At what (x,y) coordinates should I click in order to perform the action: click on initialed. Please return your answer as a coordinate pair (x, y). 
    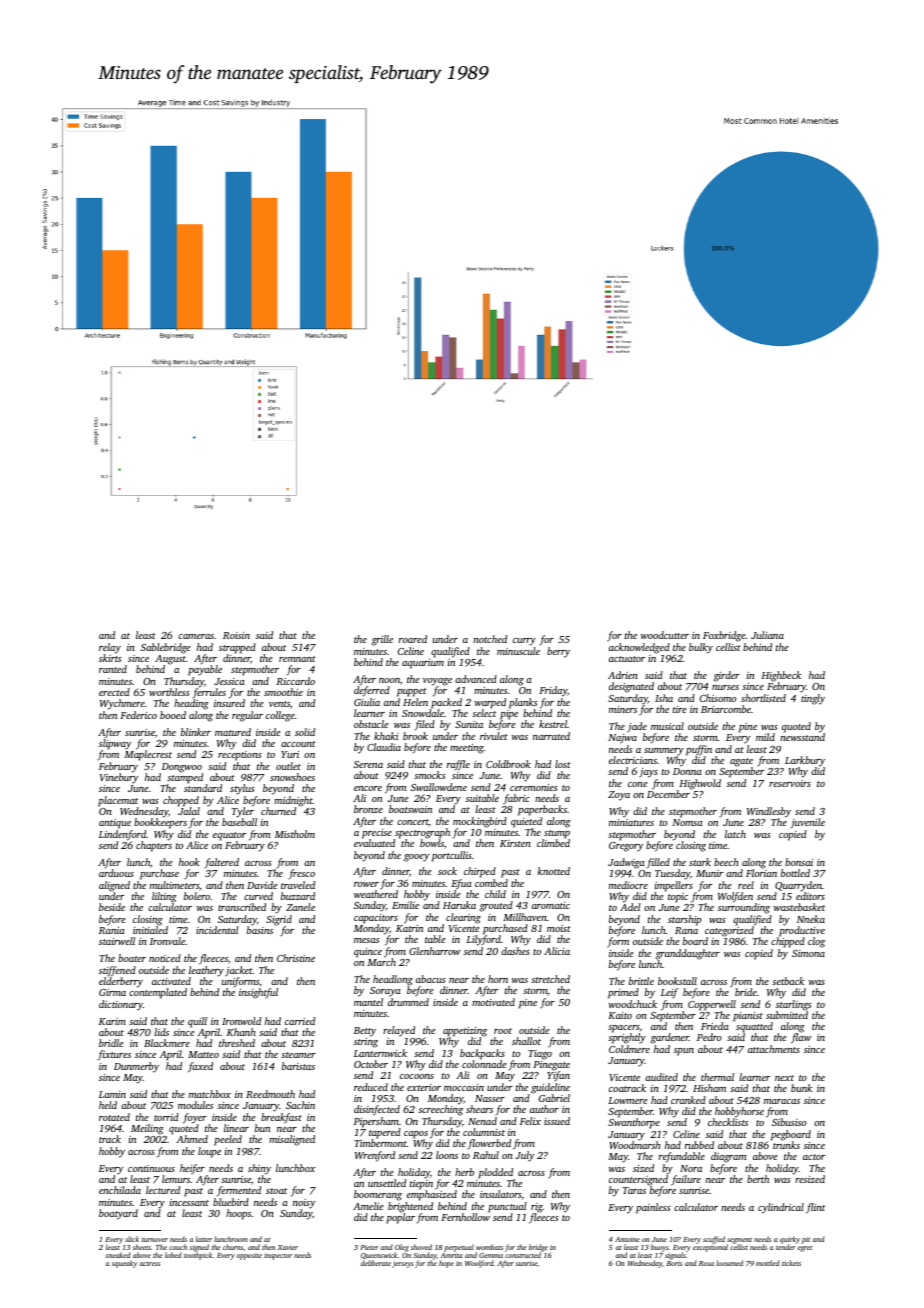
    Looking at the image, I should click on (150, 930).
